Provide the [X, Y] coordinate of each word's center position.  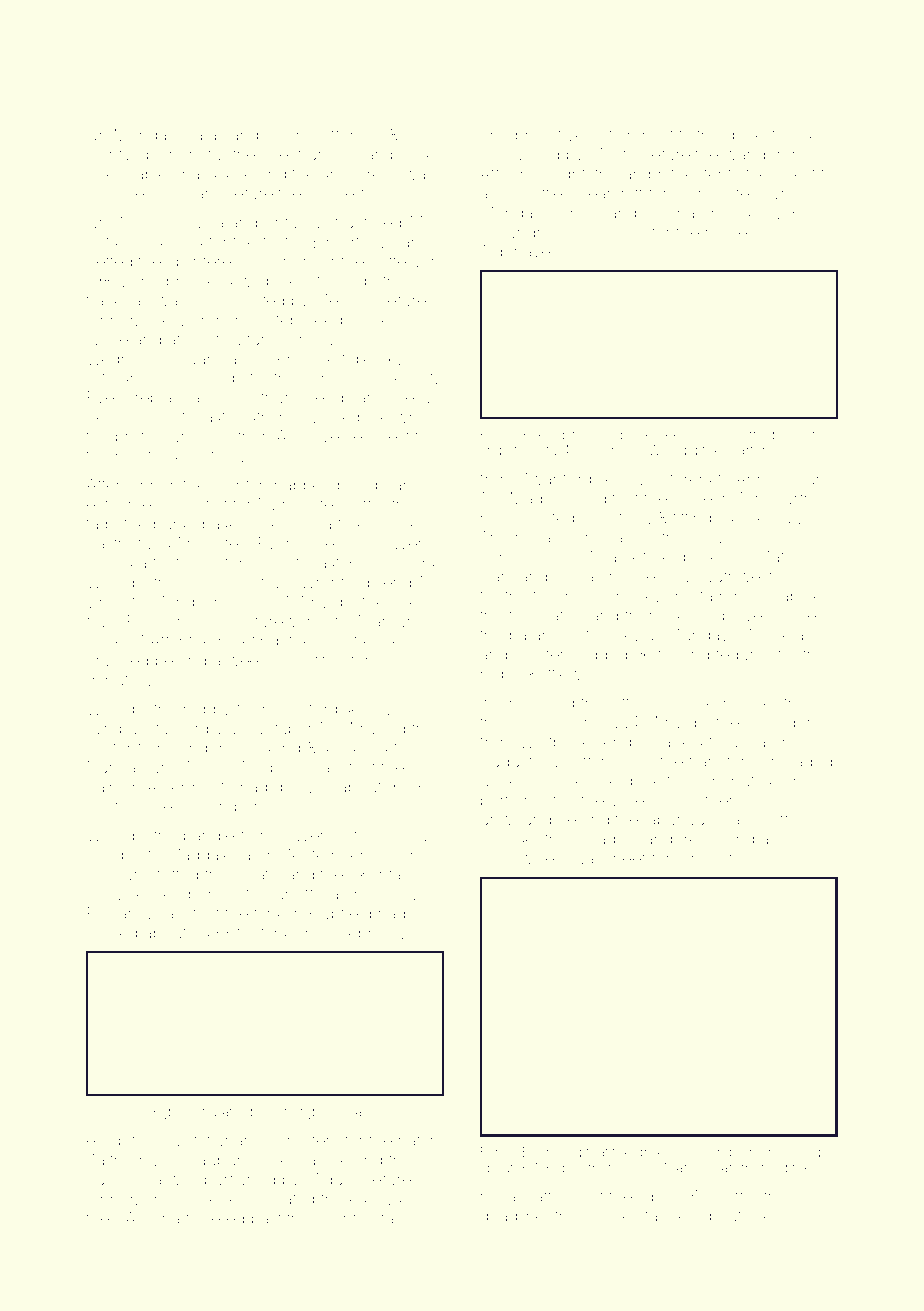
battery [396, 263]
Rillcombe [714, 1152]
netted [109, 261]
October [283, 728]
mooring [380, 896]
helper [729, 234]
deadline [512, 1215]
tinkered [214, 1218]
